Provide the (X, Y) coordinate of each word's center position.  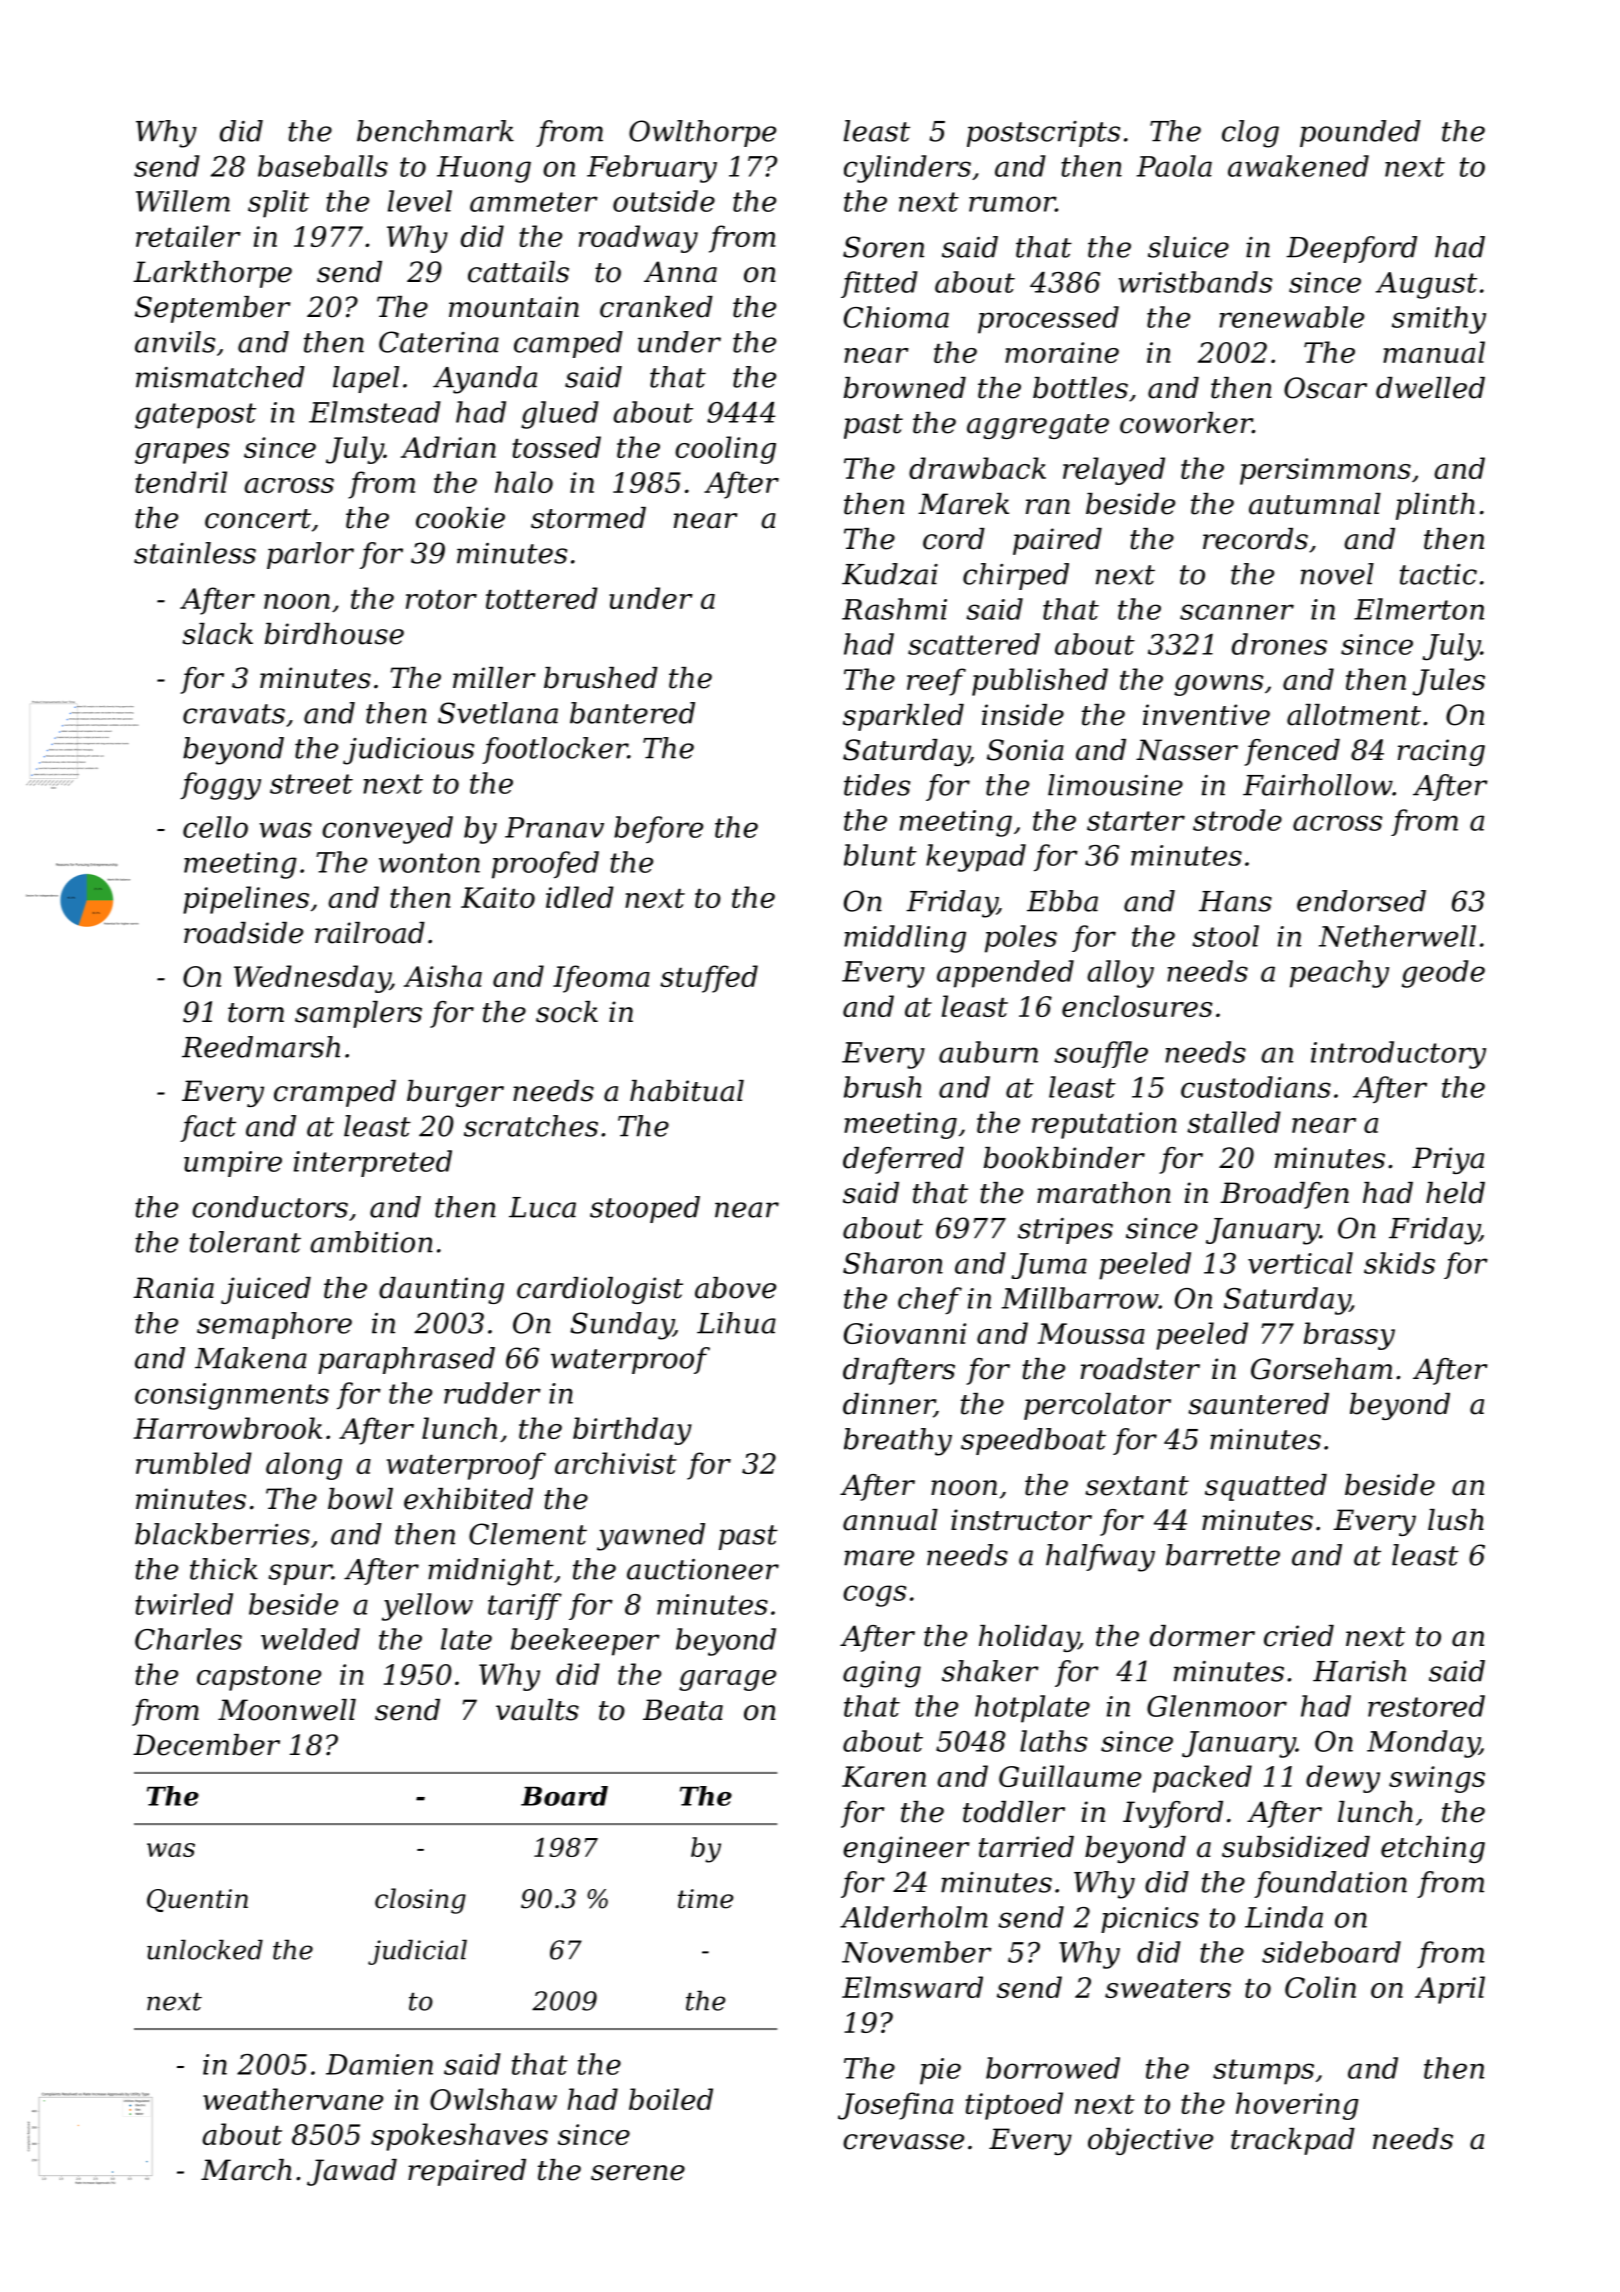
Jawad (352, 2172)
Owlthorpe (702, 133)
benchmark (435, 131)
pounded (1360, 133)
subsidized (1296, 1847)
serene (638, 2173)
